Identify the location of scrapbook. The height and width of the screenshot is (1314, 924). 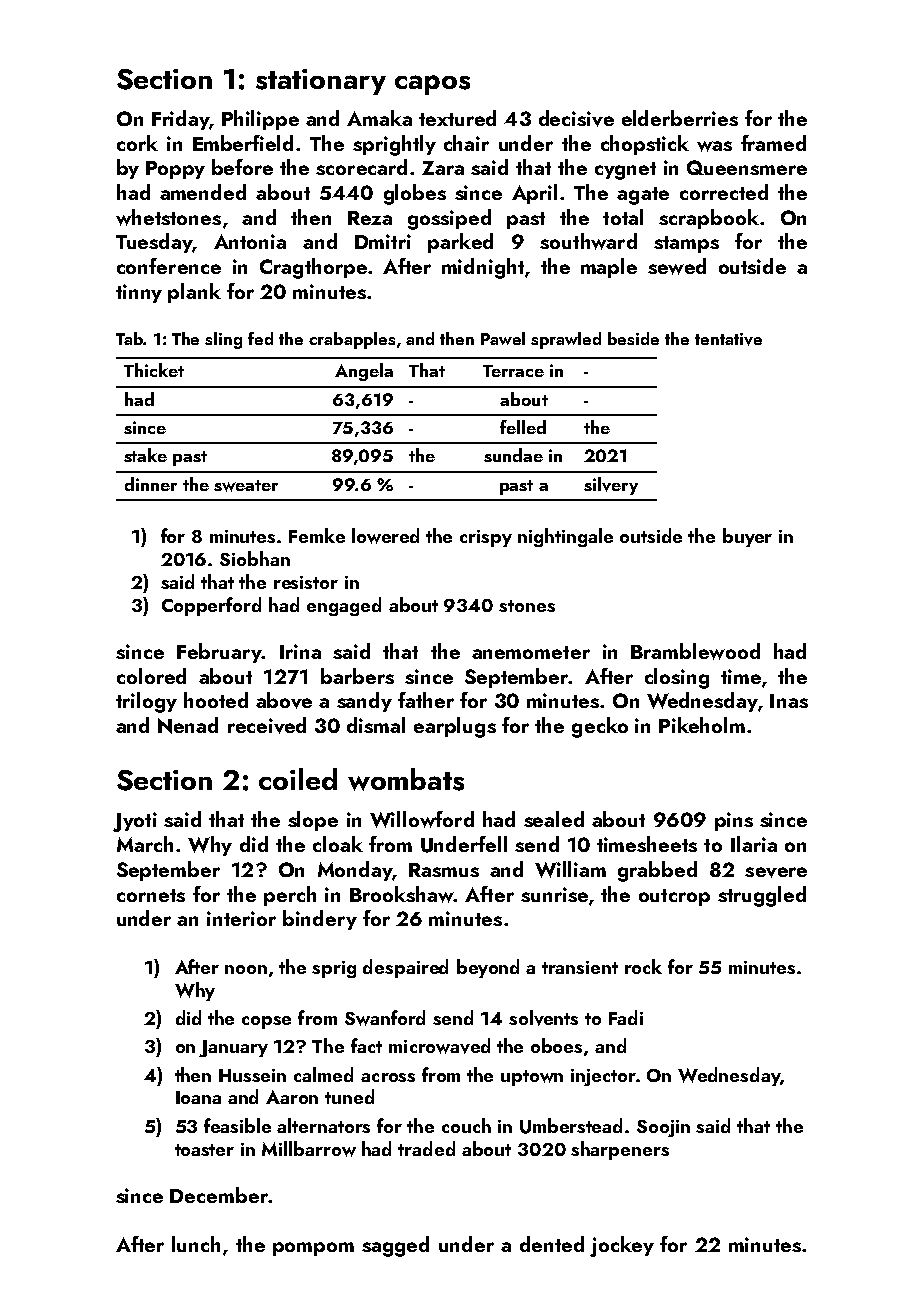
(709, 219).
